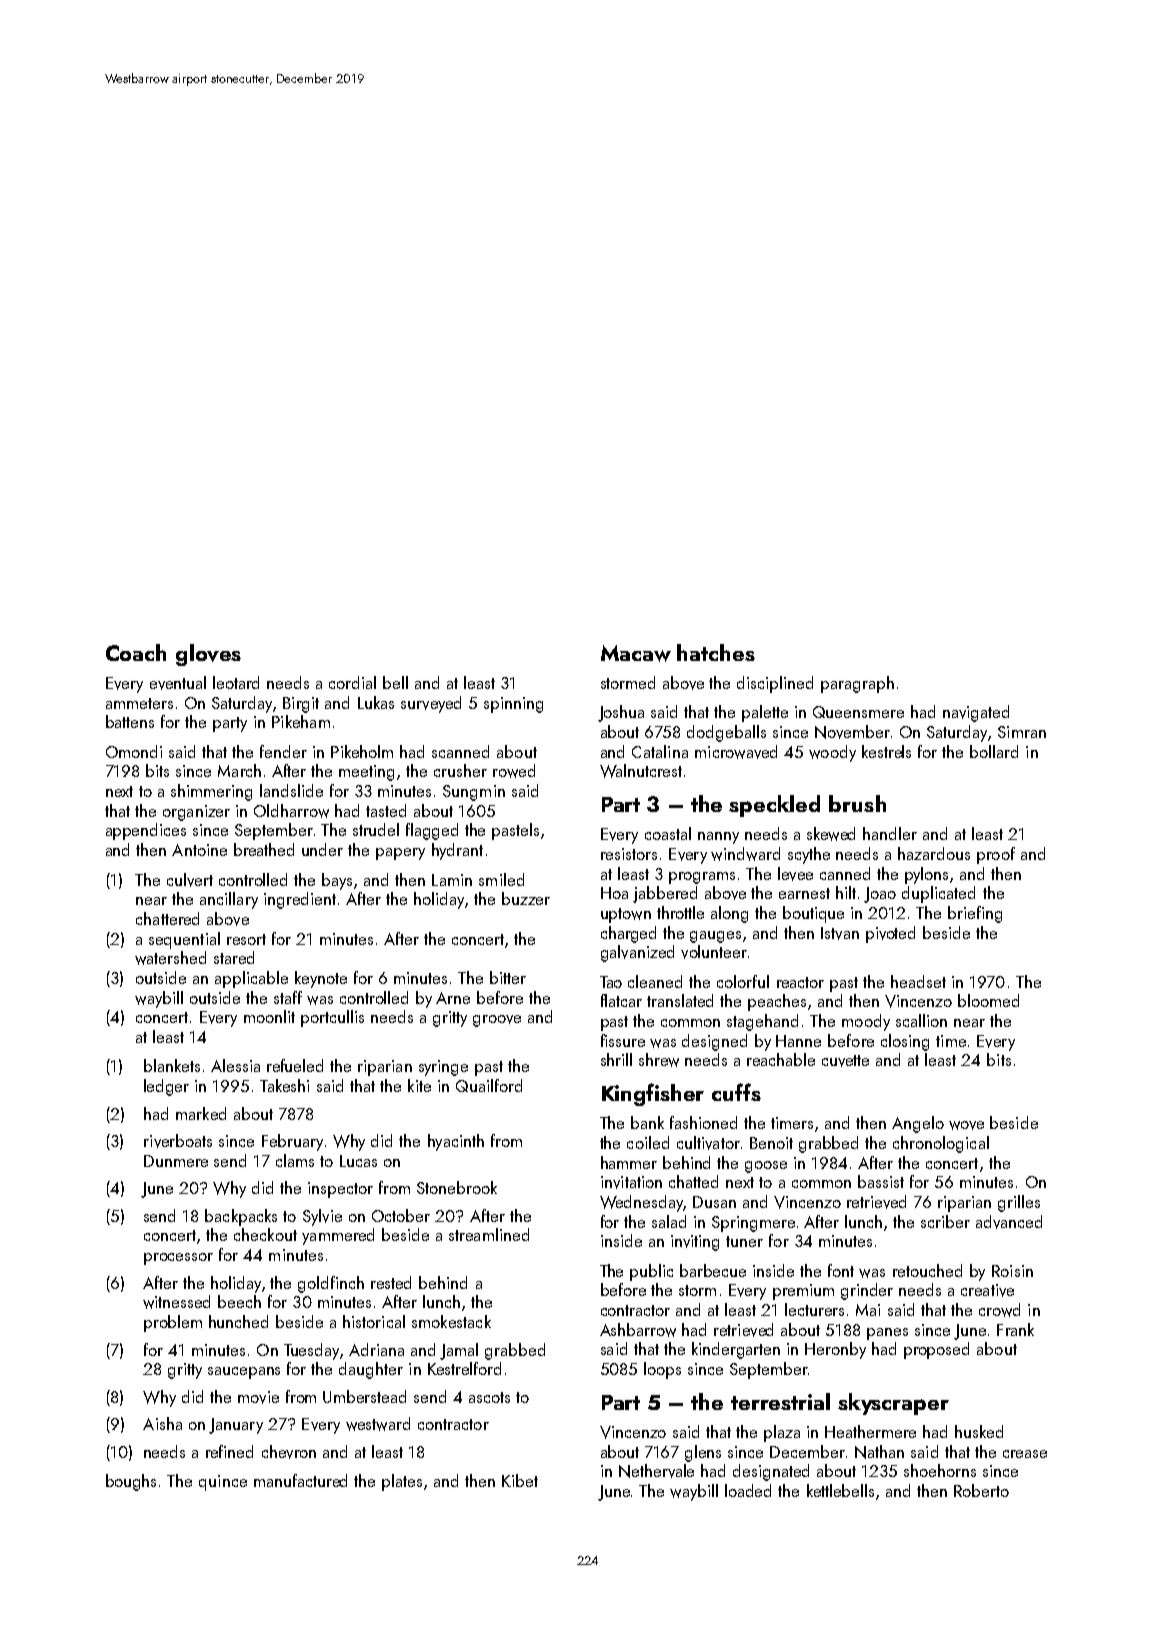 This screenshot has width=1154, height=1631. I want to click on sequential, so click(184, 940).
